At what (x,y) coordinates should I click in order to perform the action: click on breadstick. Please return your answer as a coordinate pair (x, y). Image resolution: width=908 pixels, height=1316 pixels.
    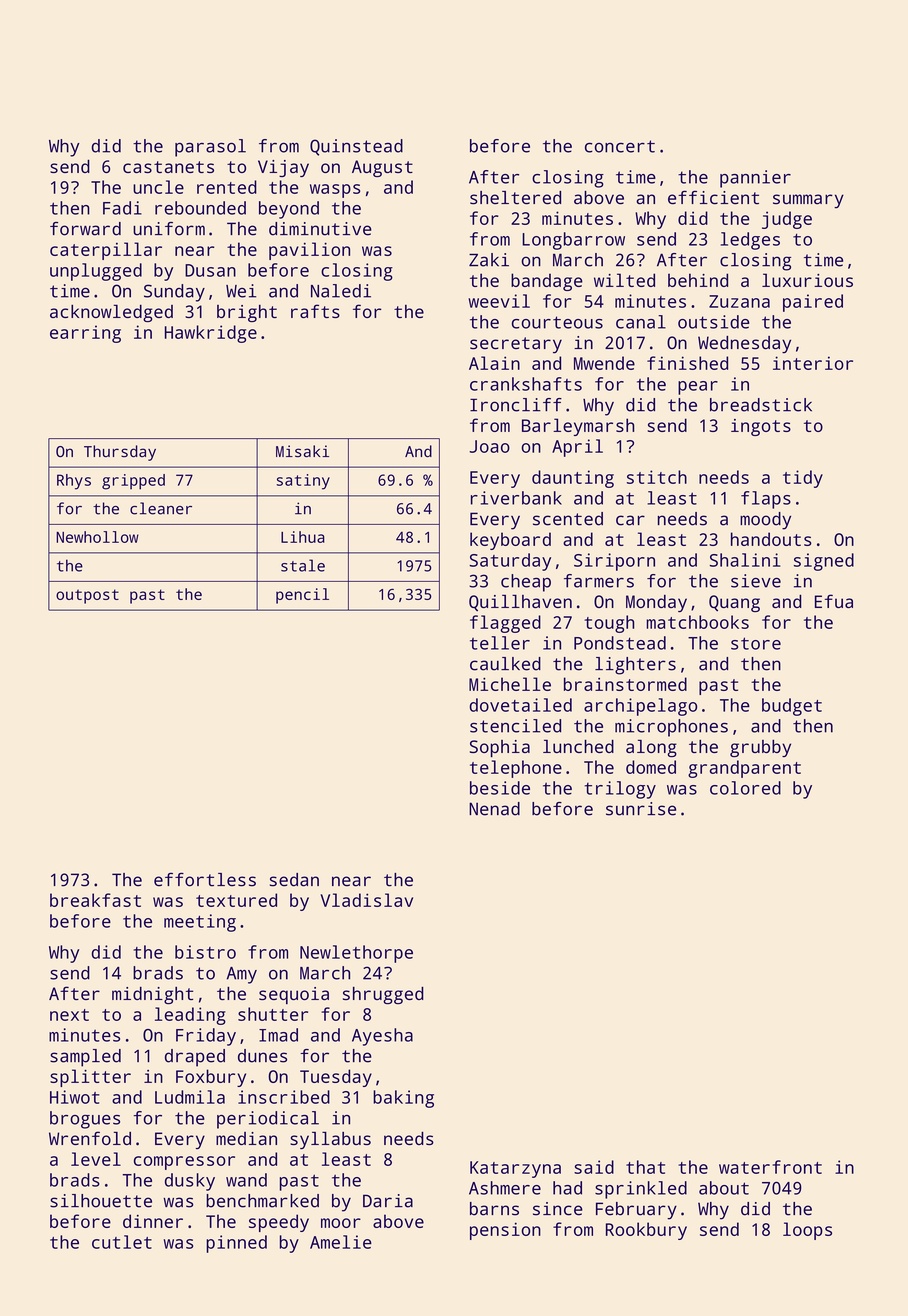
    Looking at the image, I should click on (761, 405).
